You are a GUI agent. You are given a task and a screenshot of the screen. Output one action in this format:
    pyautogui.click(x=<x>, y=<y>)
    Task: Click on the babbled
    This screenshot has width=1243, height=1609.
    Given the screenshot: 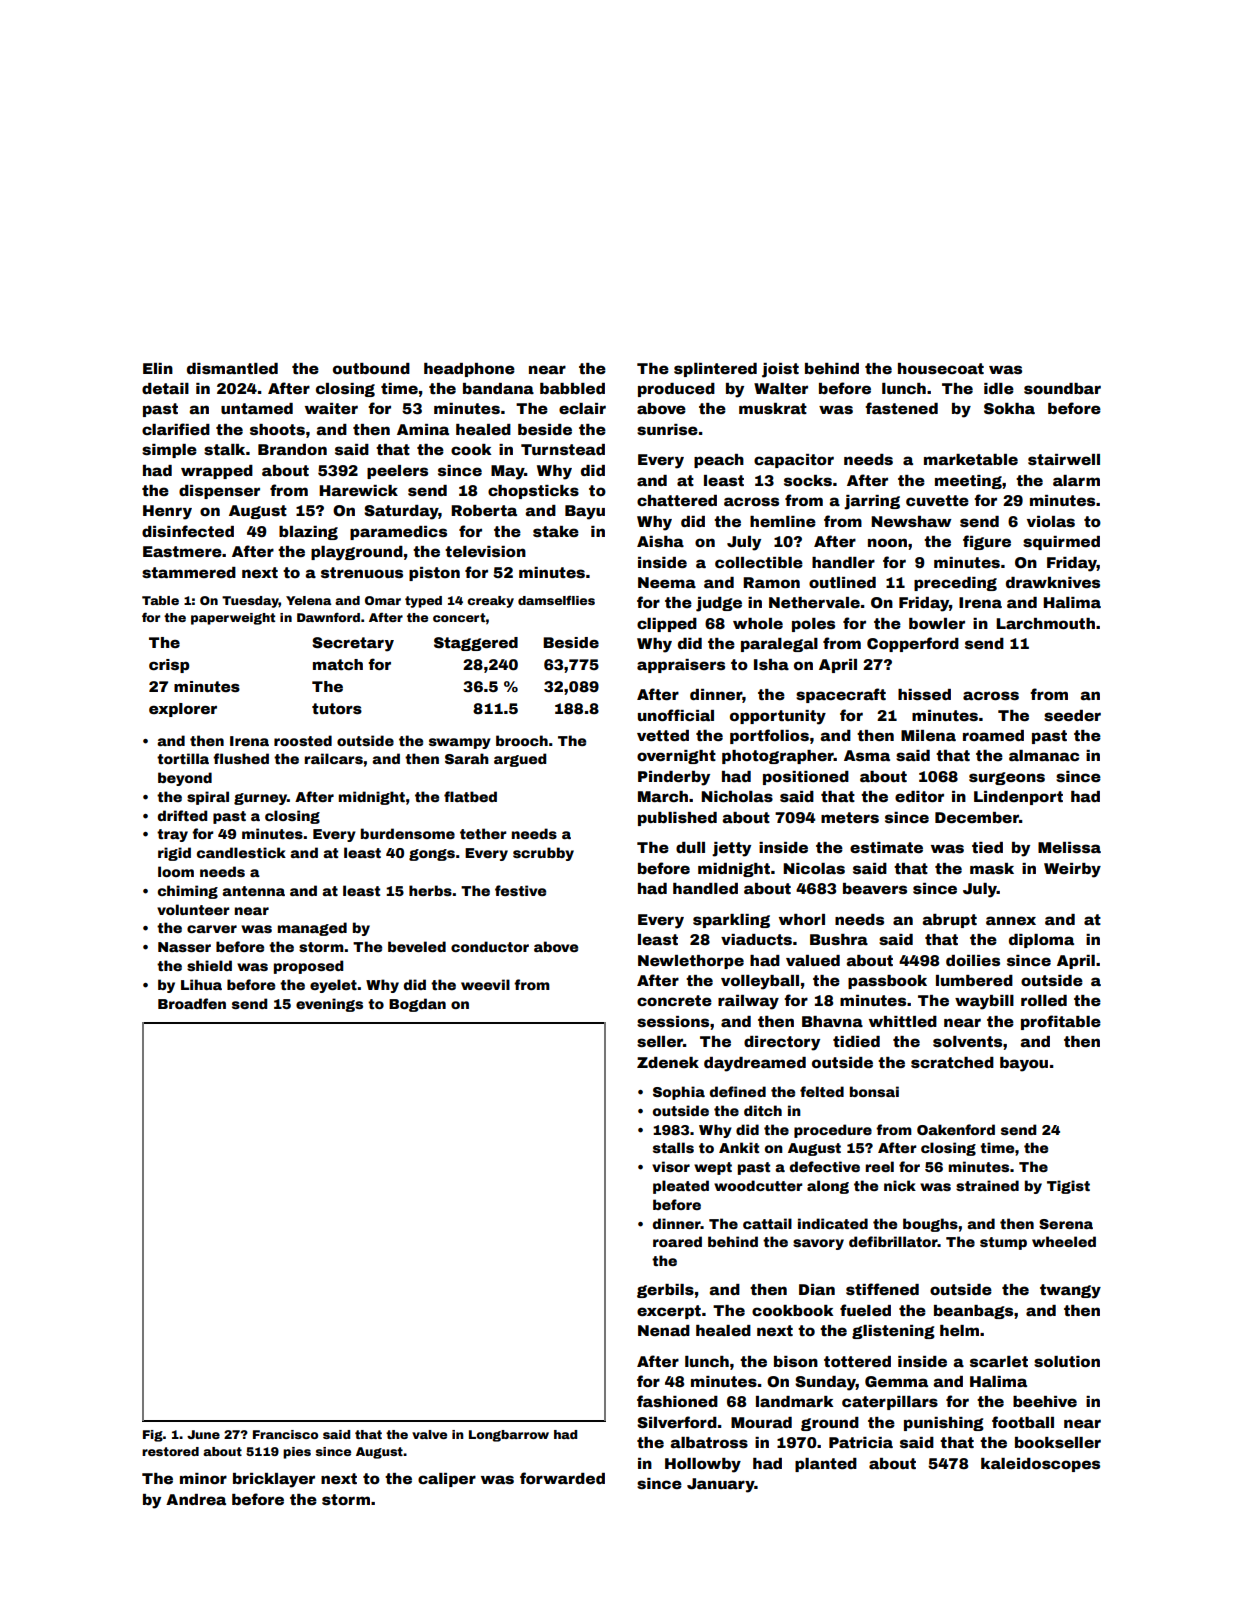 What is the action you would take?
    pyautogui.click(x=572, y=388)
